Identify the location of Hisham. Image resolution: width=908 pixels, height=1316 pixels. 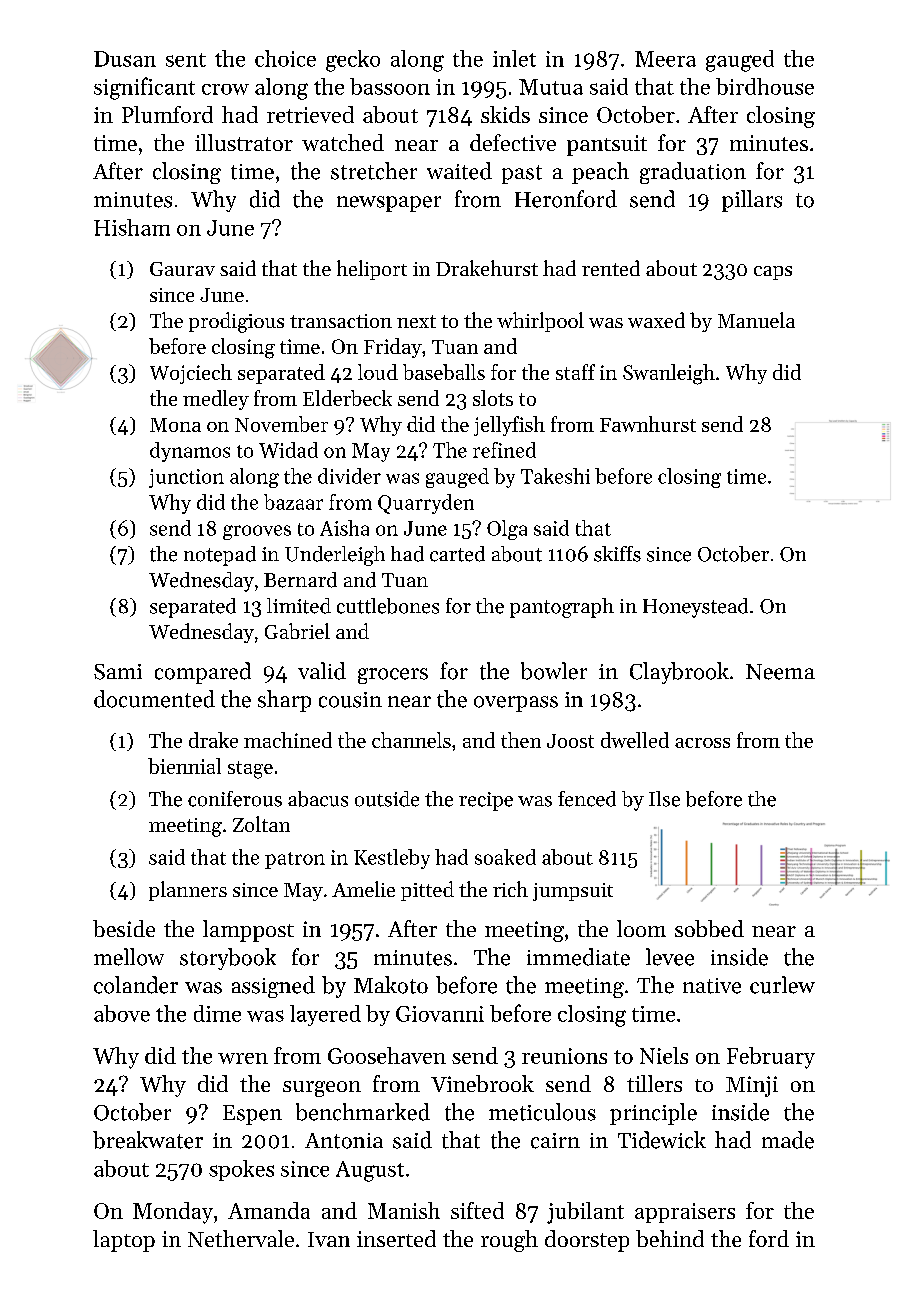
(132, 227).
